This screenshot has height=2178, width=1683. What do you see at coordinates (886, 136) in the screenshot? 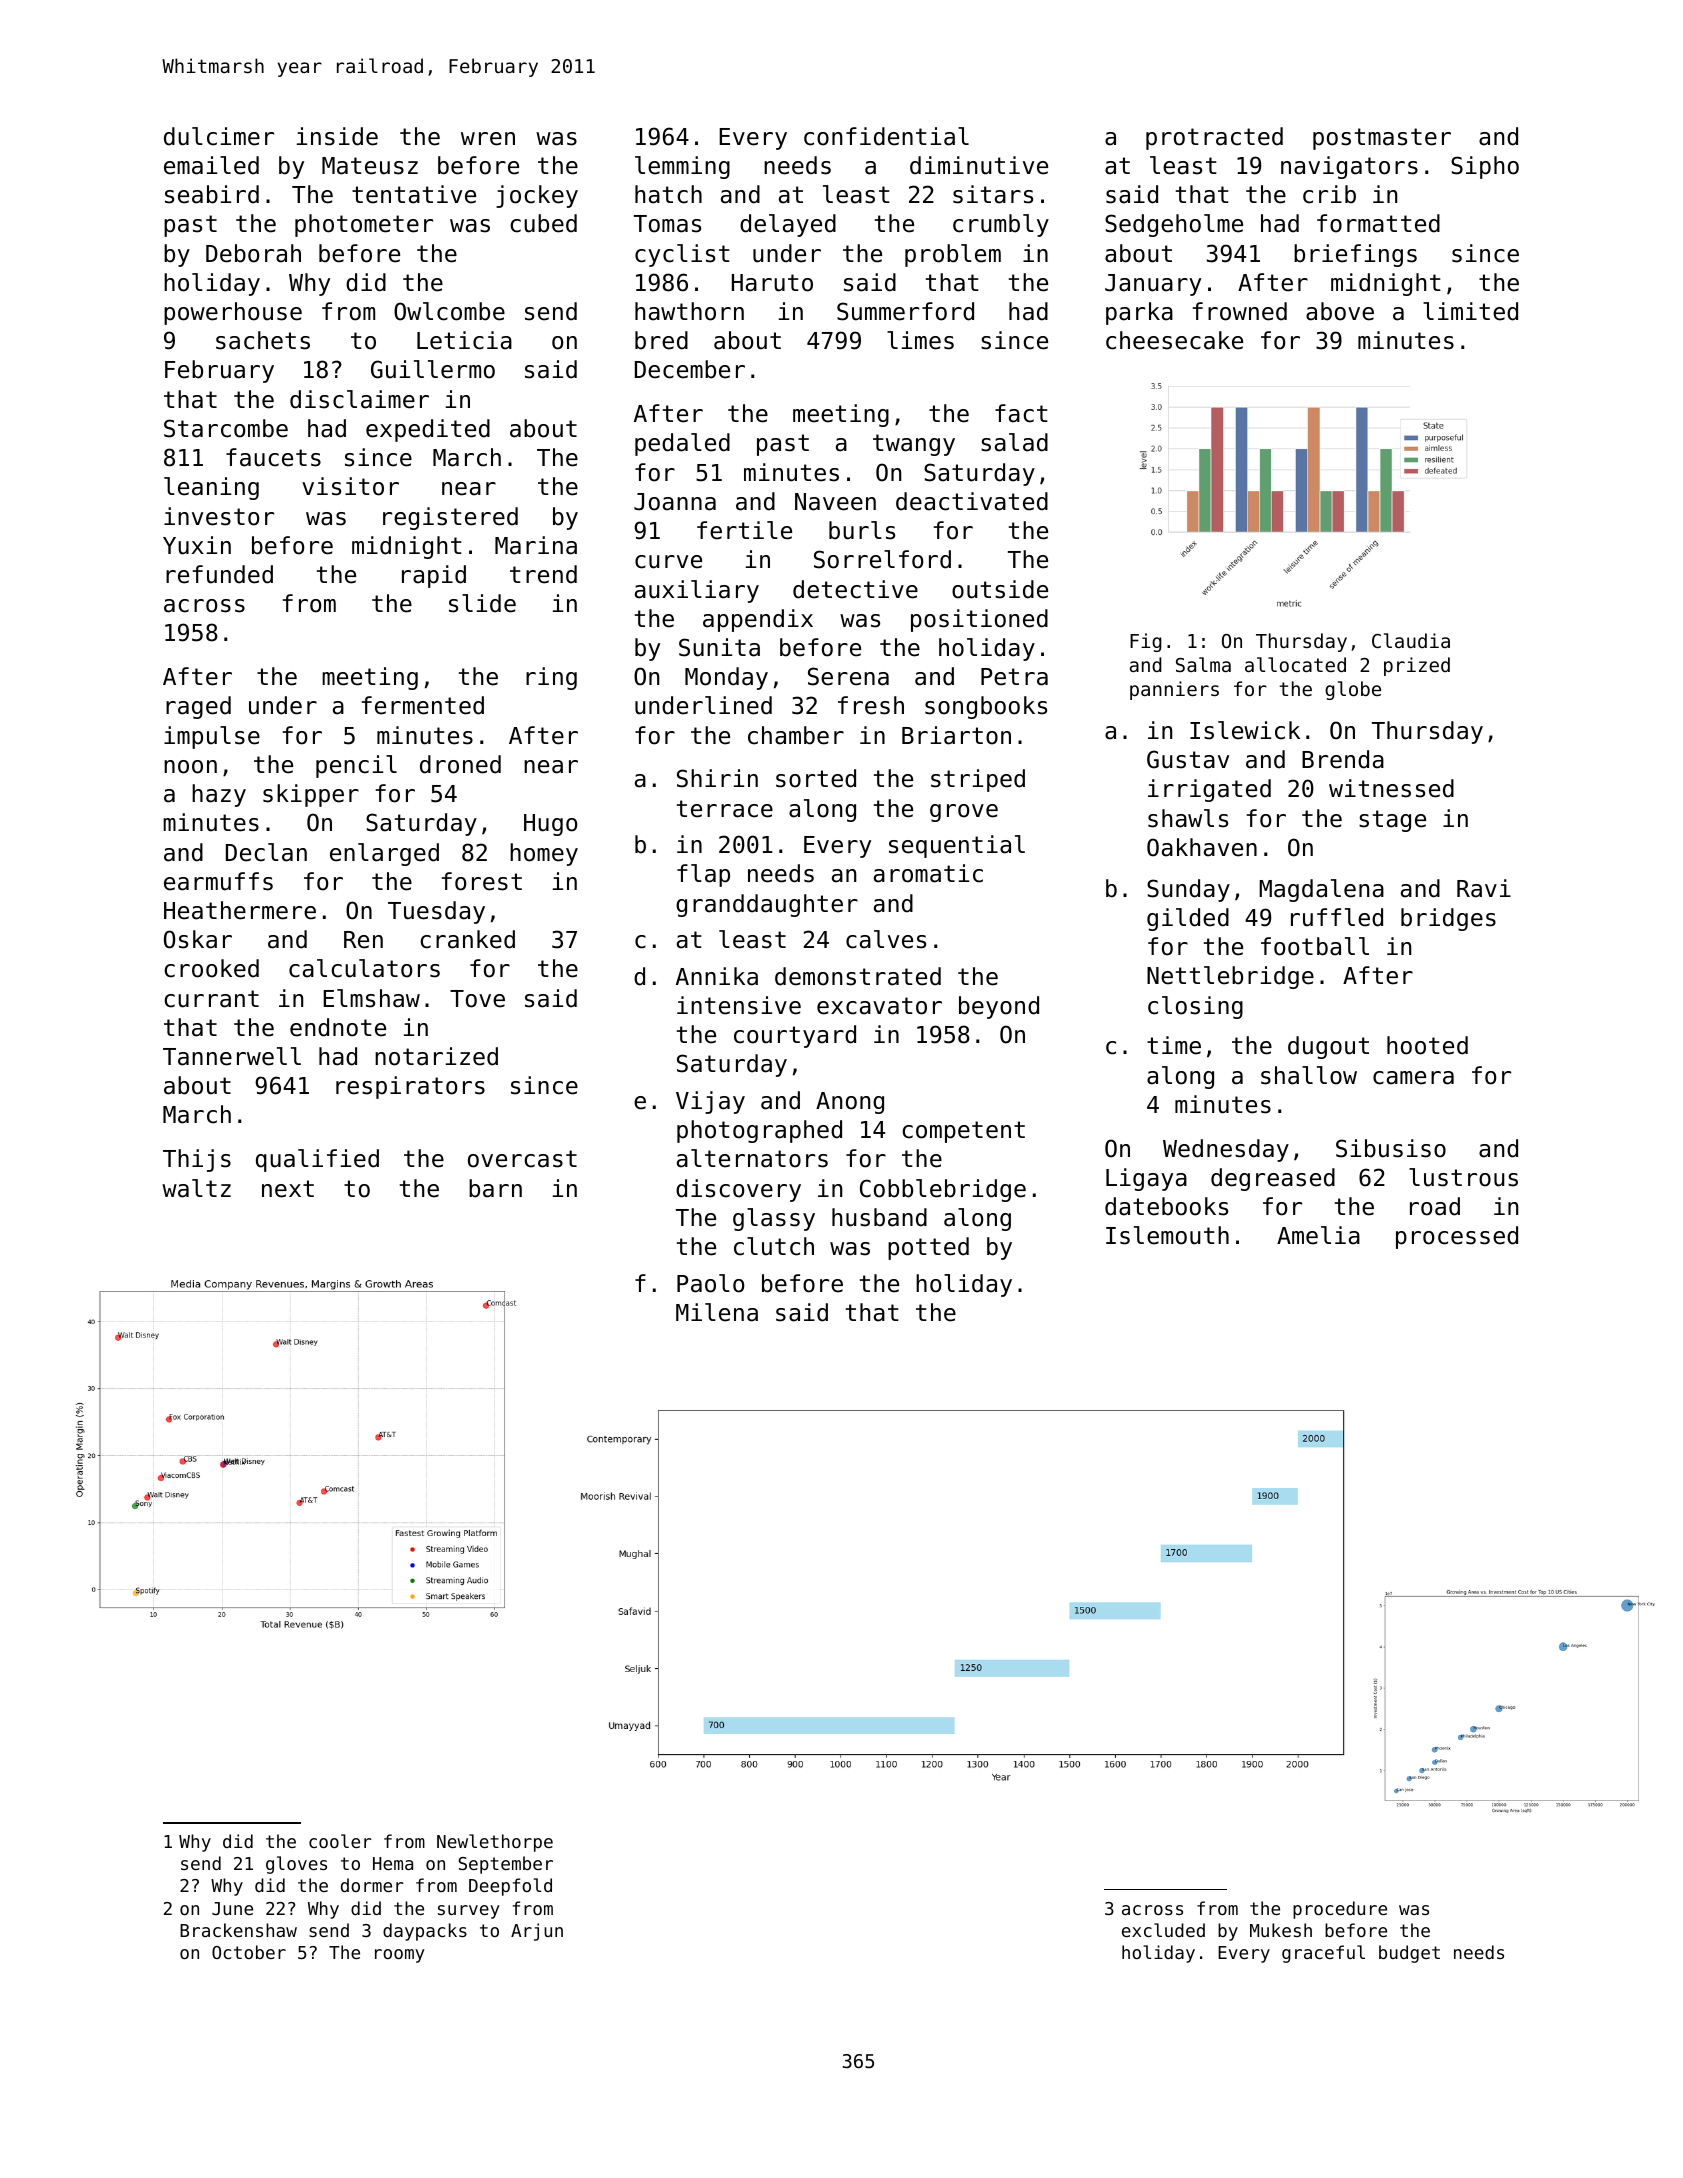
I see `confidential` at bounding box center [886, 136].
